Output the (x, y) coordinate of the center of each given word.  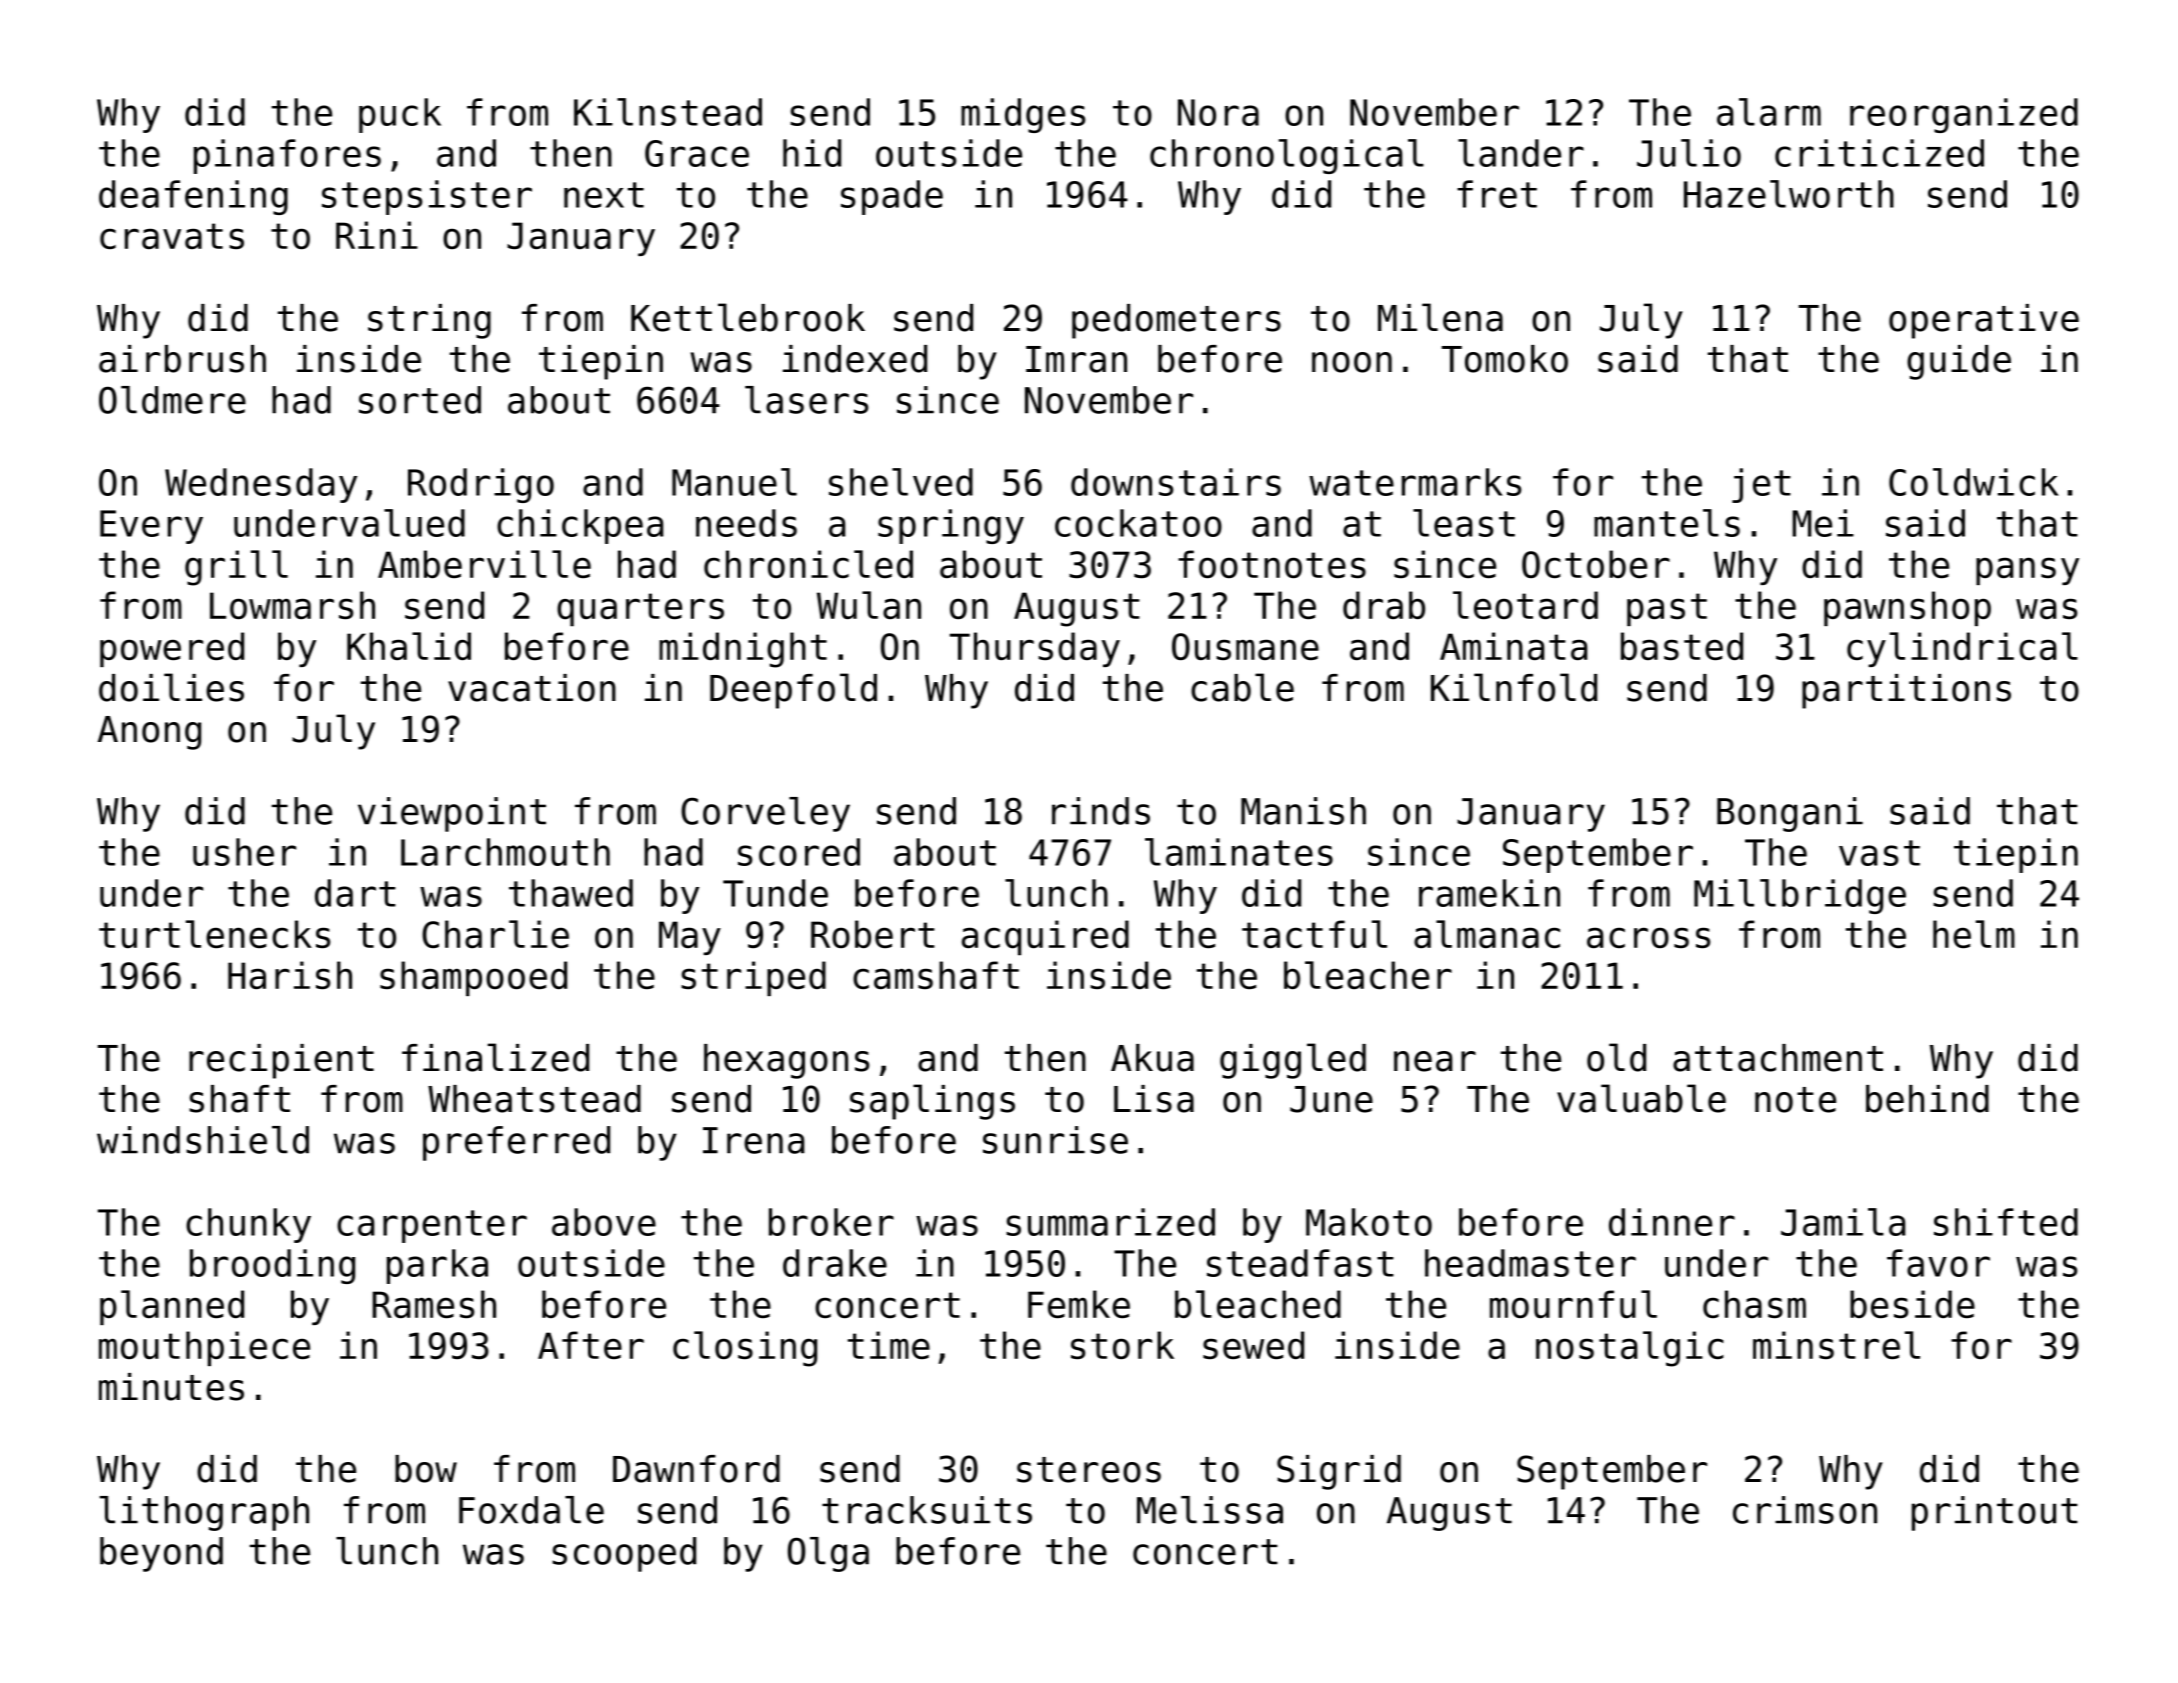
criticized (1879, 153)
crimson (1805, 1510)
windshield (203, 1140)
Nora (1218, 112)
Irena (753, 1140)
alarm (1769, 112)
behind (1927, 1099)
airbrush (182, 359)
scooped (624, 1554)
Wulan (869, 605)
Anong (149, 733)
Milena (1440, 317)
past (1667, 609)
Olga (828, 1554)
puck (400, 115)
